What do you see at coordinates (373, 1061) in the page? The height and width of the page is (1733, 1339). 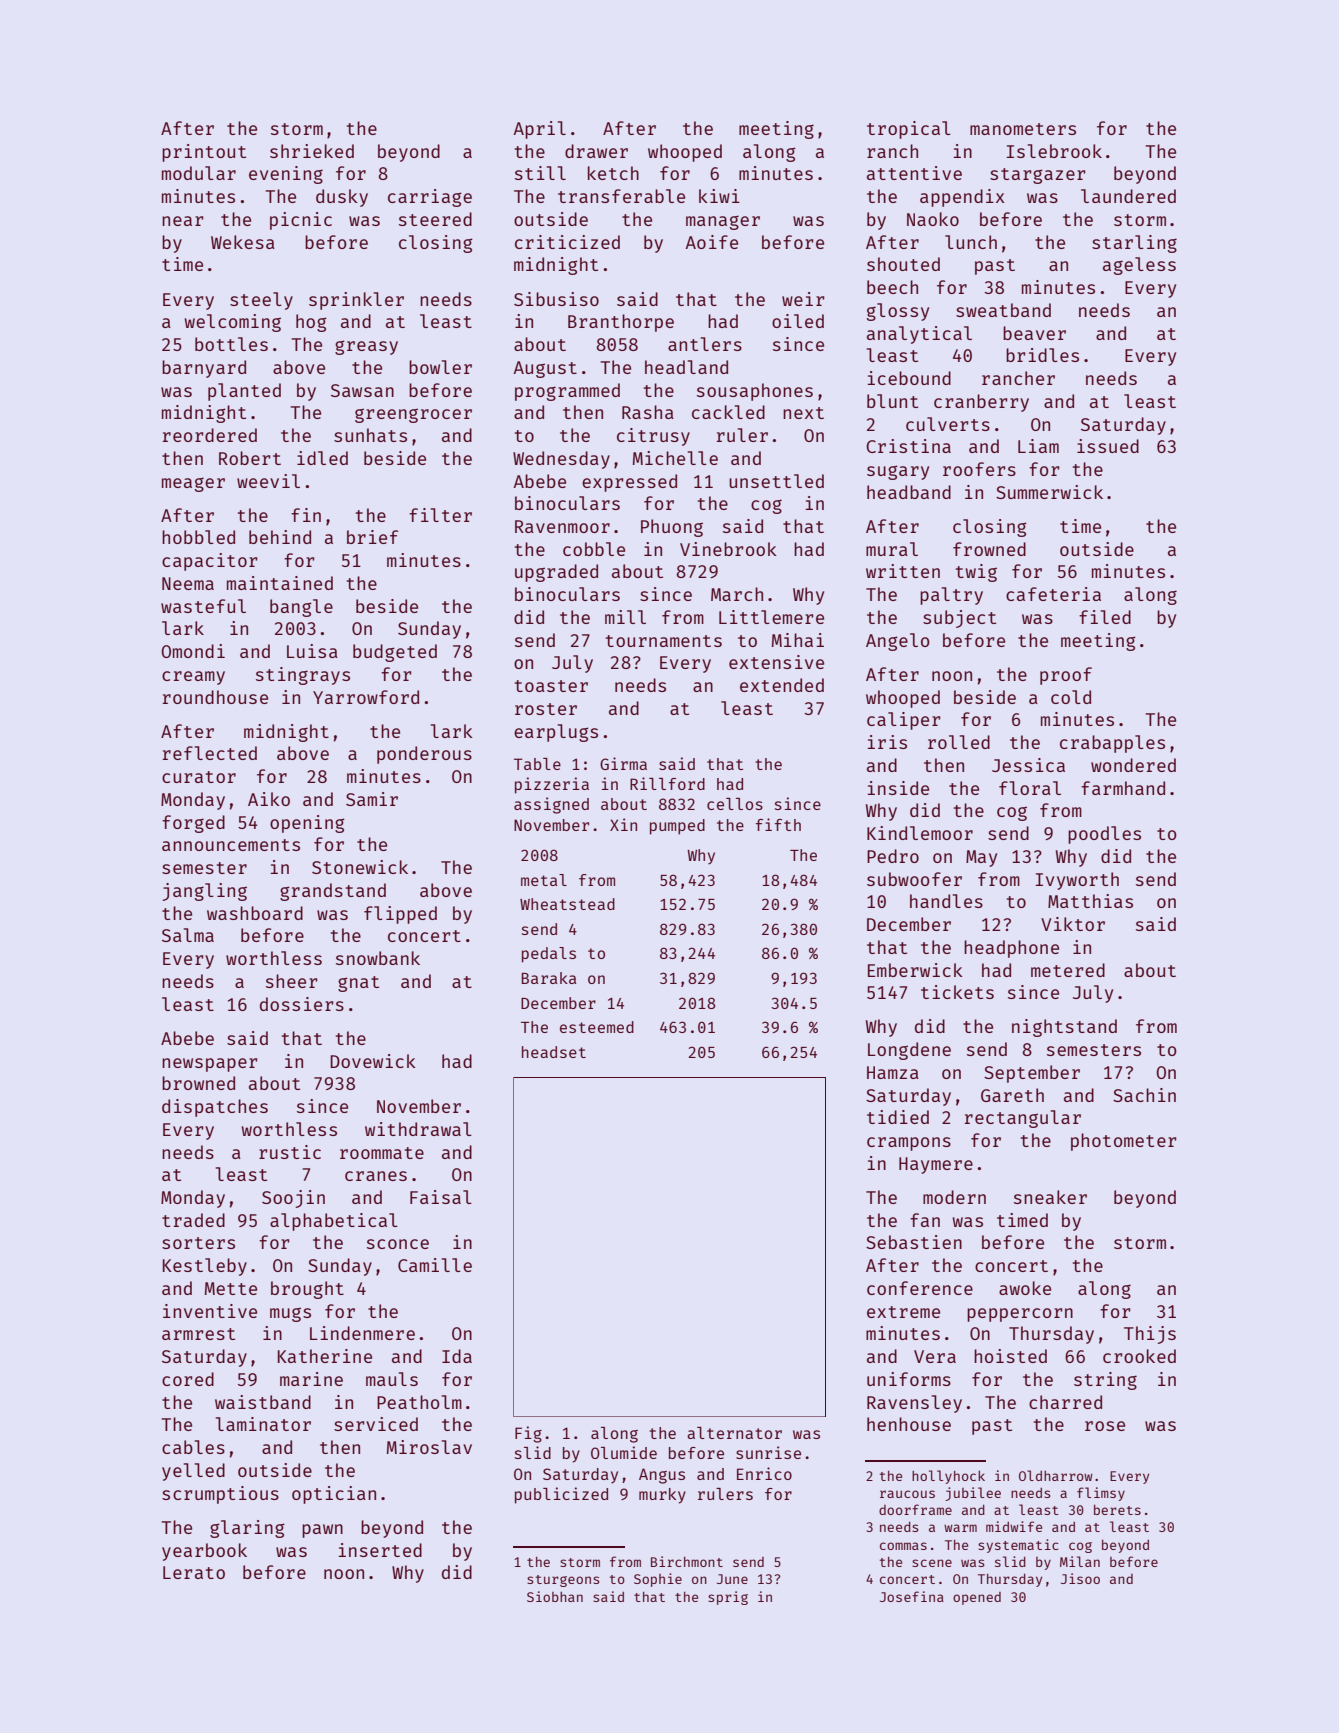 I see `Dovewick` at bounding box center [373, 1061].
